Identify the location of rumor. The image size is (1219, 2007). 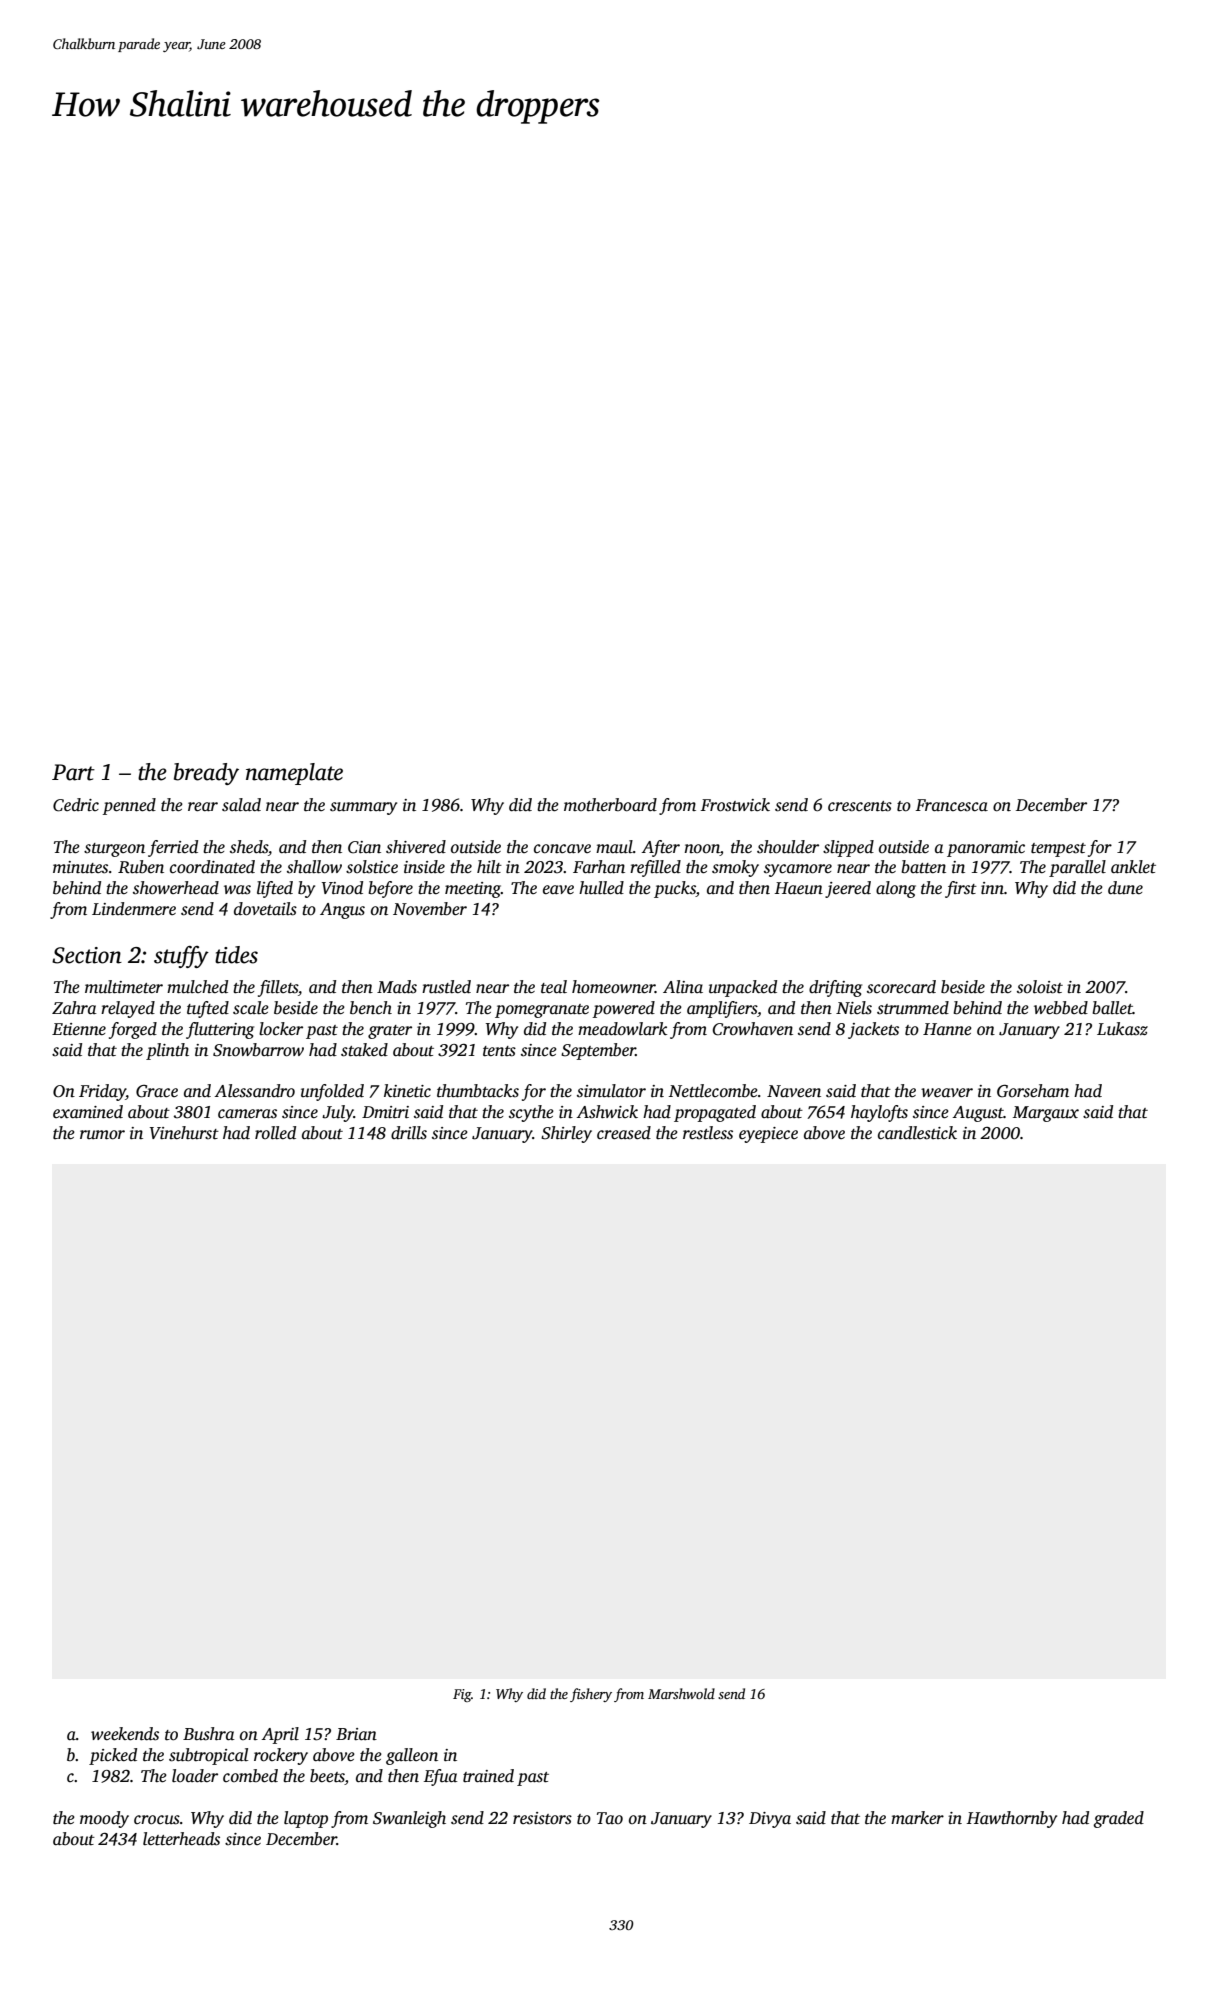
(102, 1135).
